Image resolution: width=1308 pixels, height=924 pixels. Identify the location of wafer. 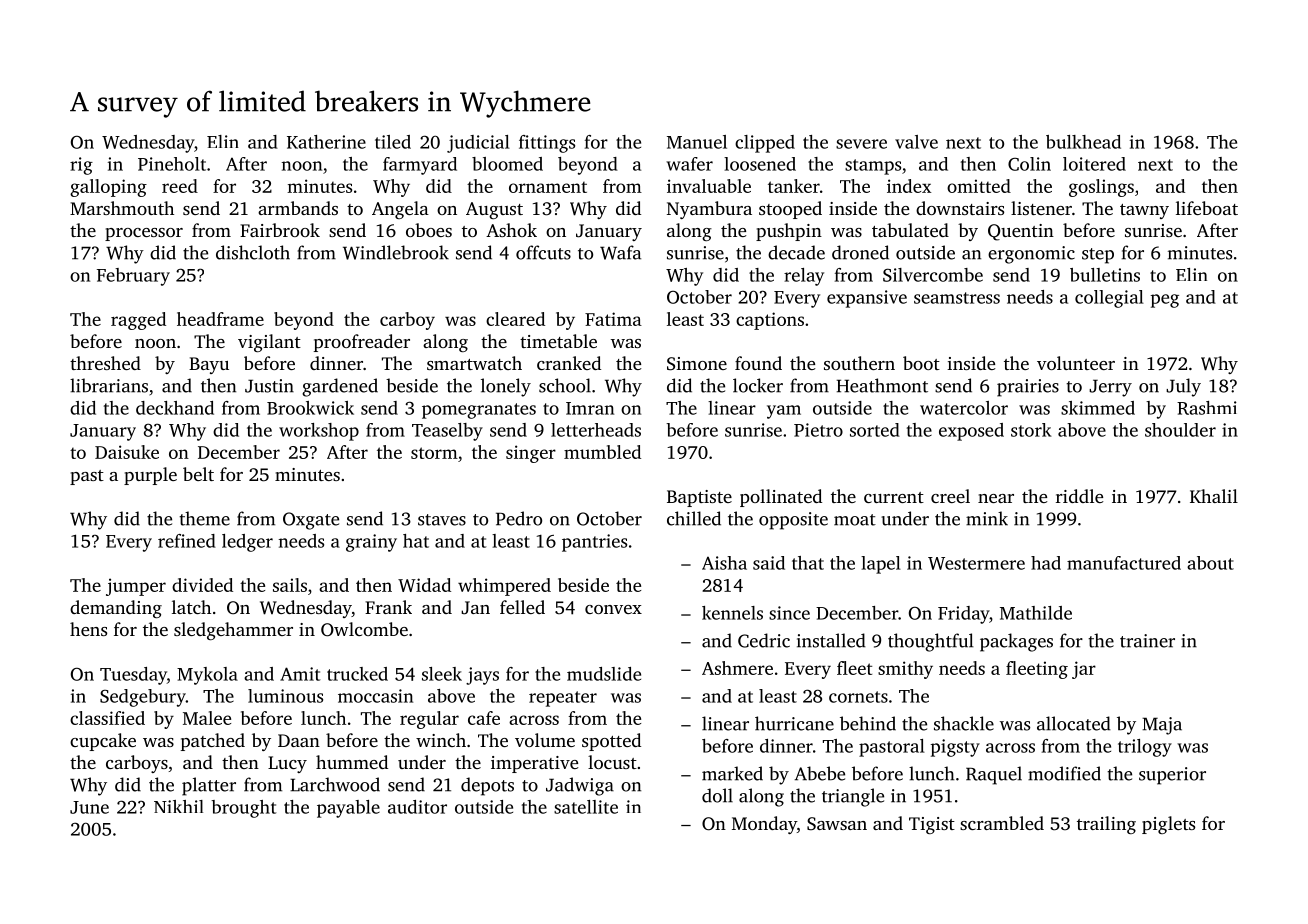
(689, 164).
